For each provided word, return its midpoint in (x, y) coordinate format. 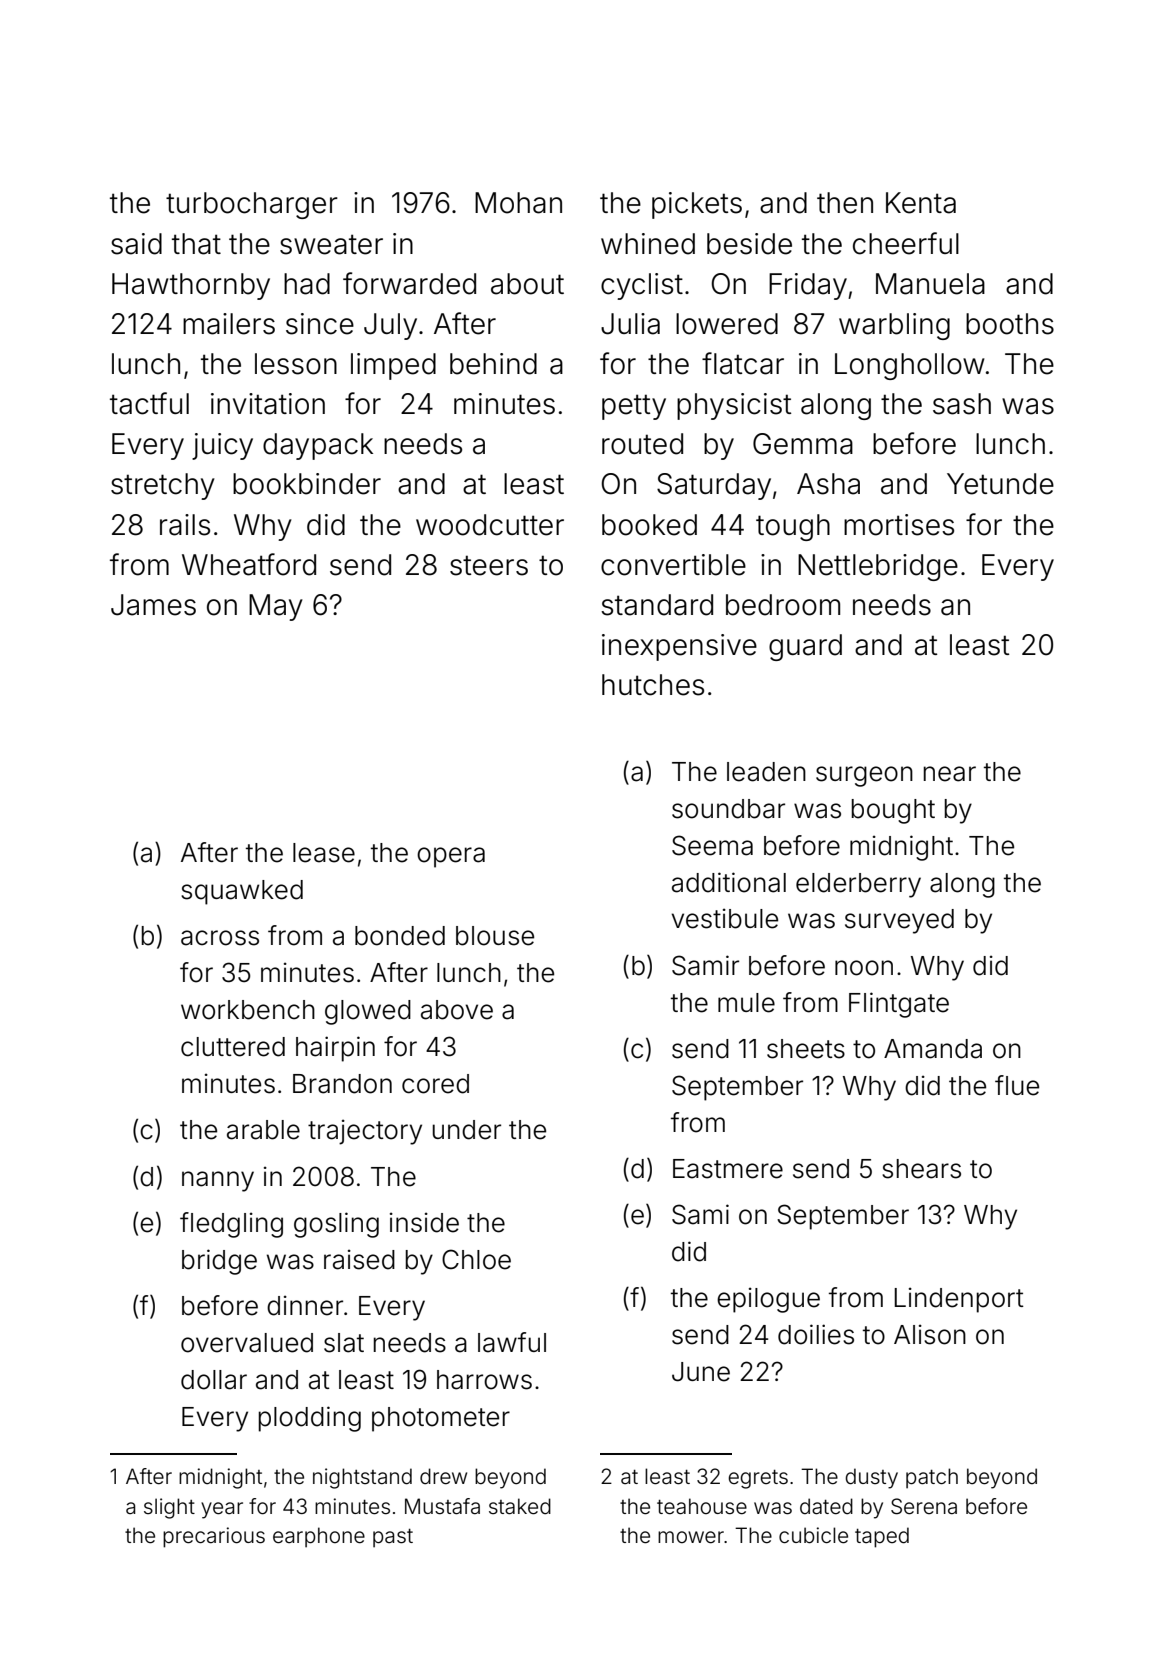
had (307, 284)
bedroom (783, 605)
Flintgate (899, 1005)
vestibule (724, 918)
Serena (924, 1506)
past (393, 1538)
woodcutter (490, 525)
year (222, 1510)
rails (185, 525)
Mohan (518, 203)
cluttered (233, 1047)
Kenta (921, 203)
